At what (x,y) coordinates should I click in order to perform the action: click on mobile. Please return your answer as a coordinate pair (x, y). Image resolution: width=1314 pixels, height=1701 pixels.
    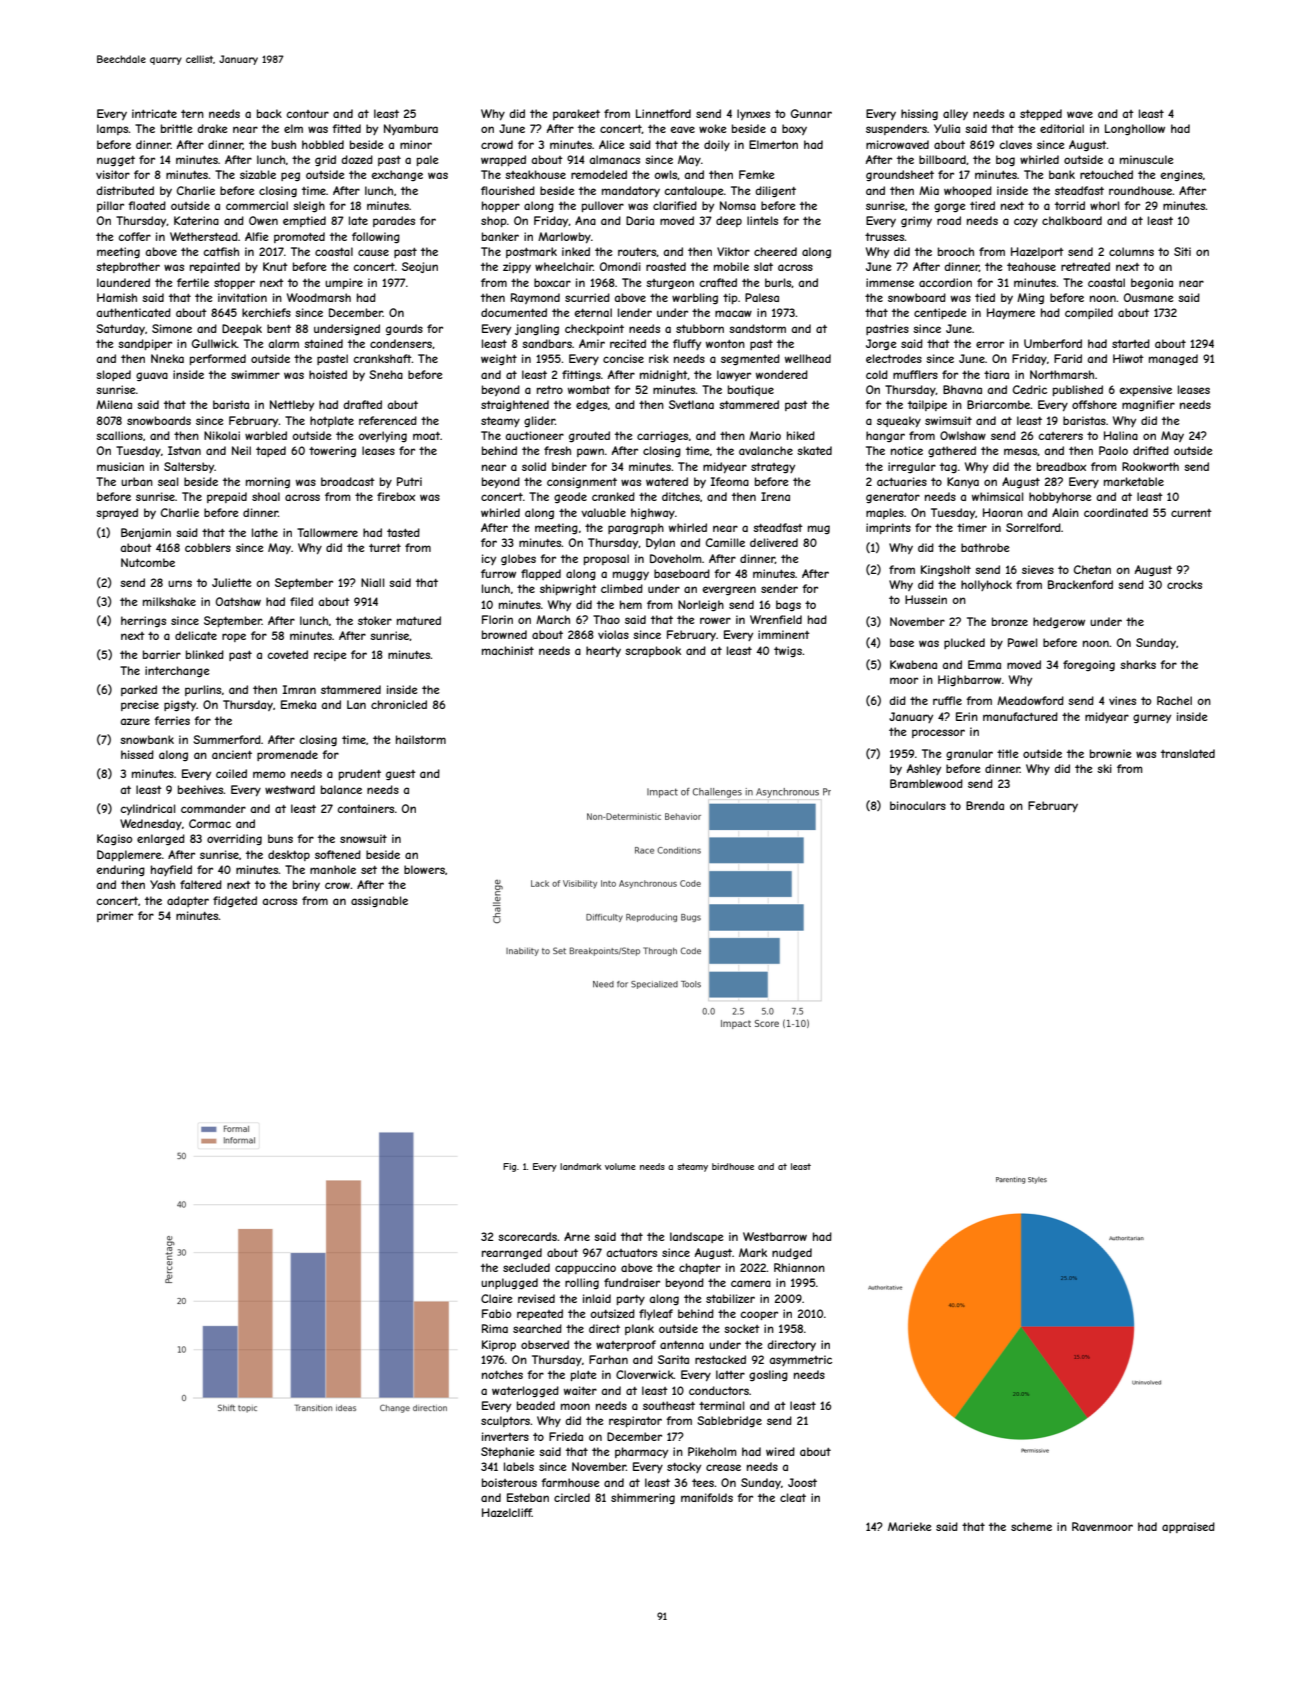
    Looking at the image, I should click on (731, 266).
